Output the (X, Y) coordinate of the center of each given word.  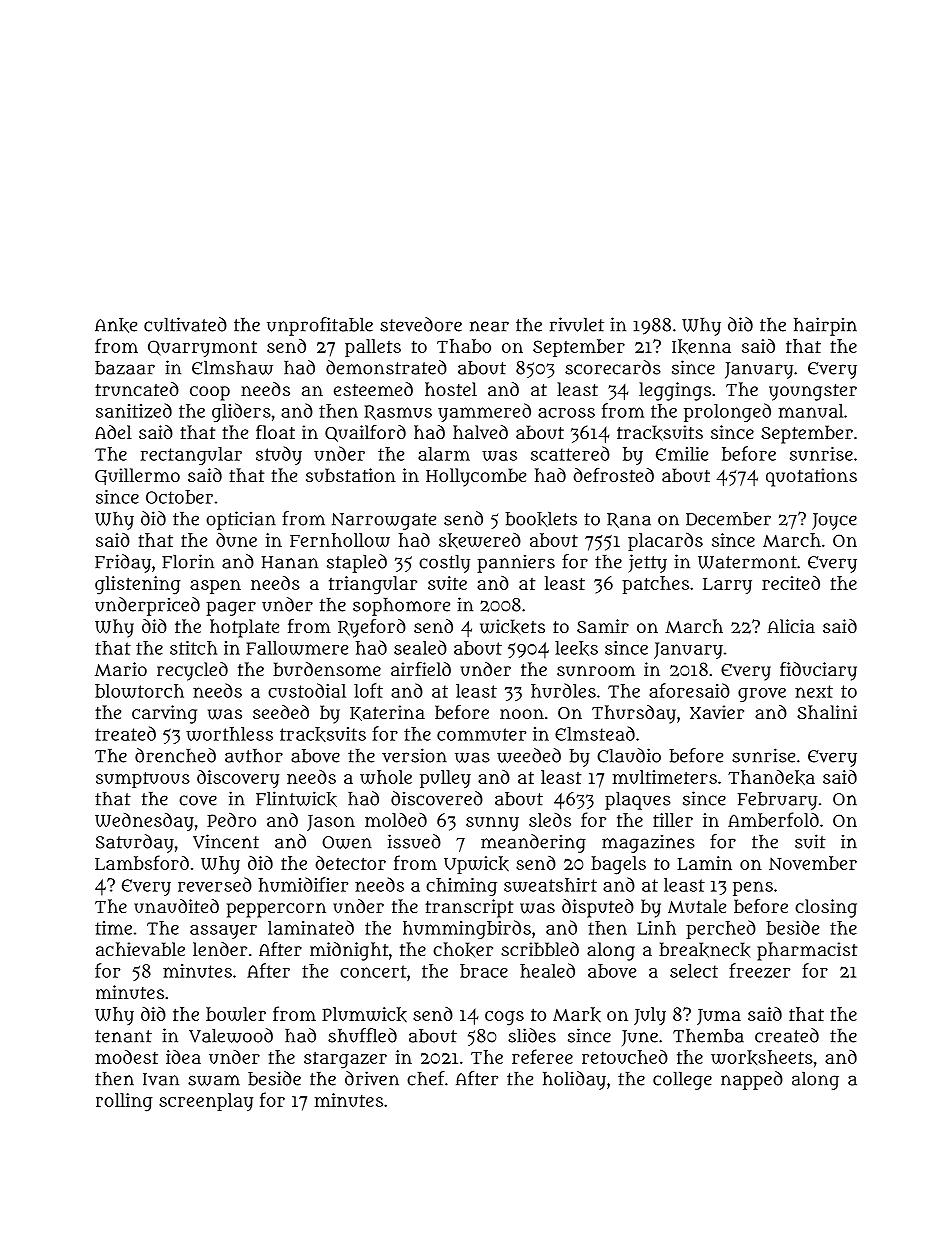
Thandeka (771, 777)
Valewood (231, 1035)
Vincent (226, 841)
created (787, 1035)
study (279, 455)
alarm (444, 454)
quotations (811, 477)
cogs (504, 1018)
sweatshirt (550, 885)
